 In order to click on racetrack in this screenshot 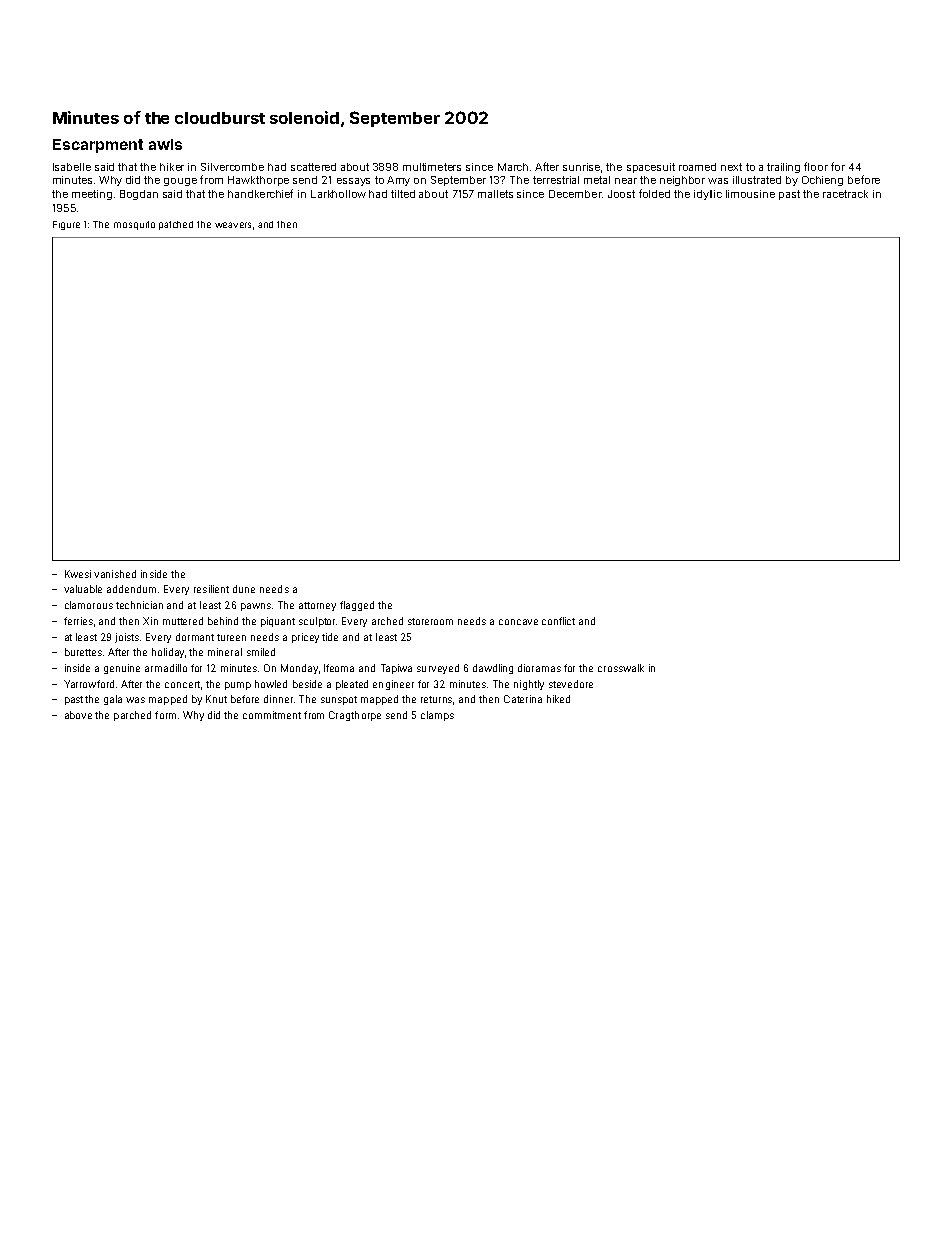, I will do `click(845, 194)`.
